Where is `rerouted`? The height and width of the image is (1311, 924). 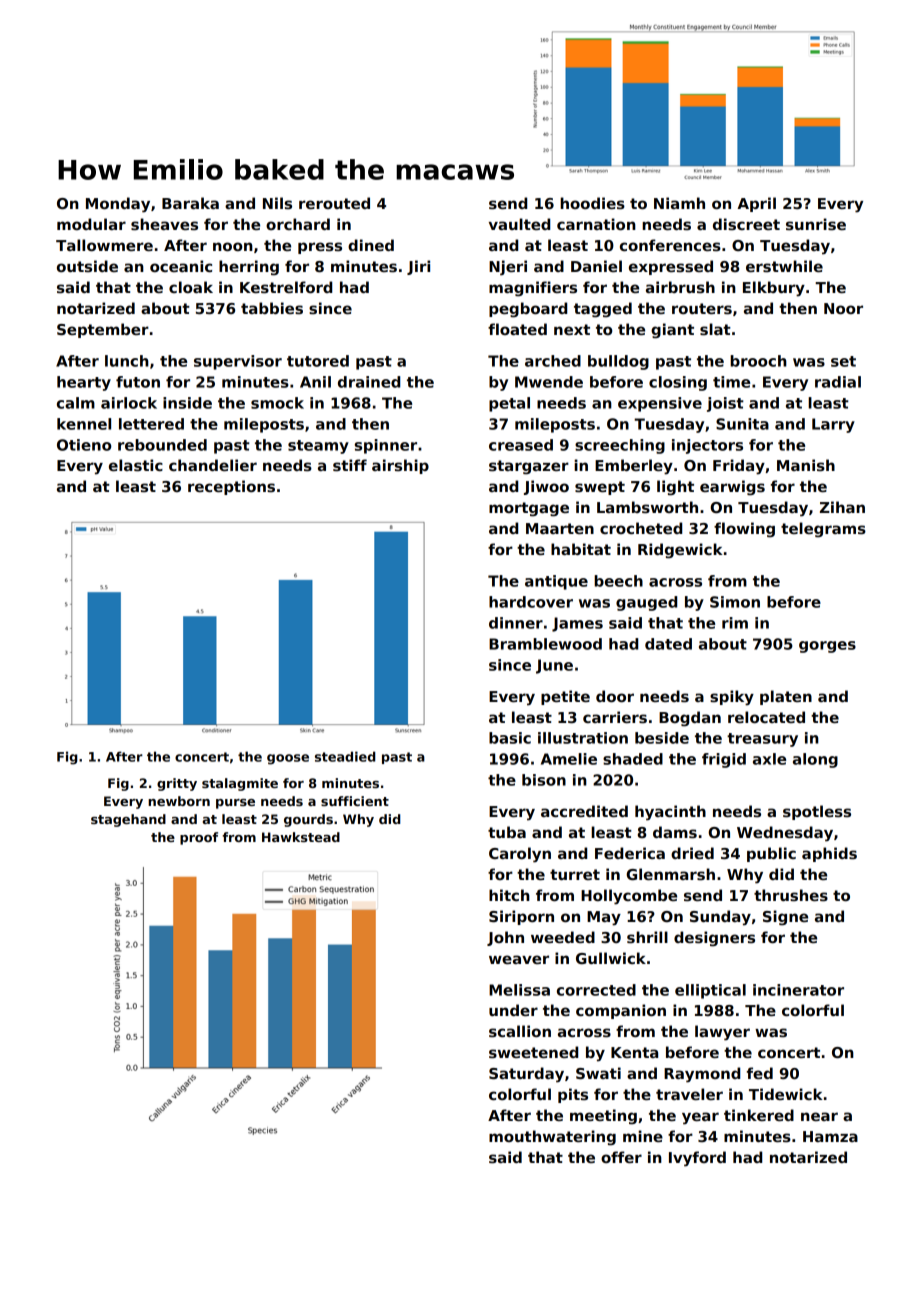 rerouted is located at coordinates (334, 203).
